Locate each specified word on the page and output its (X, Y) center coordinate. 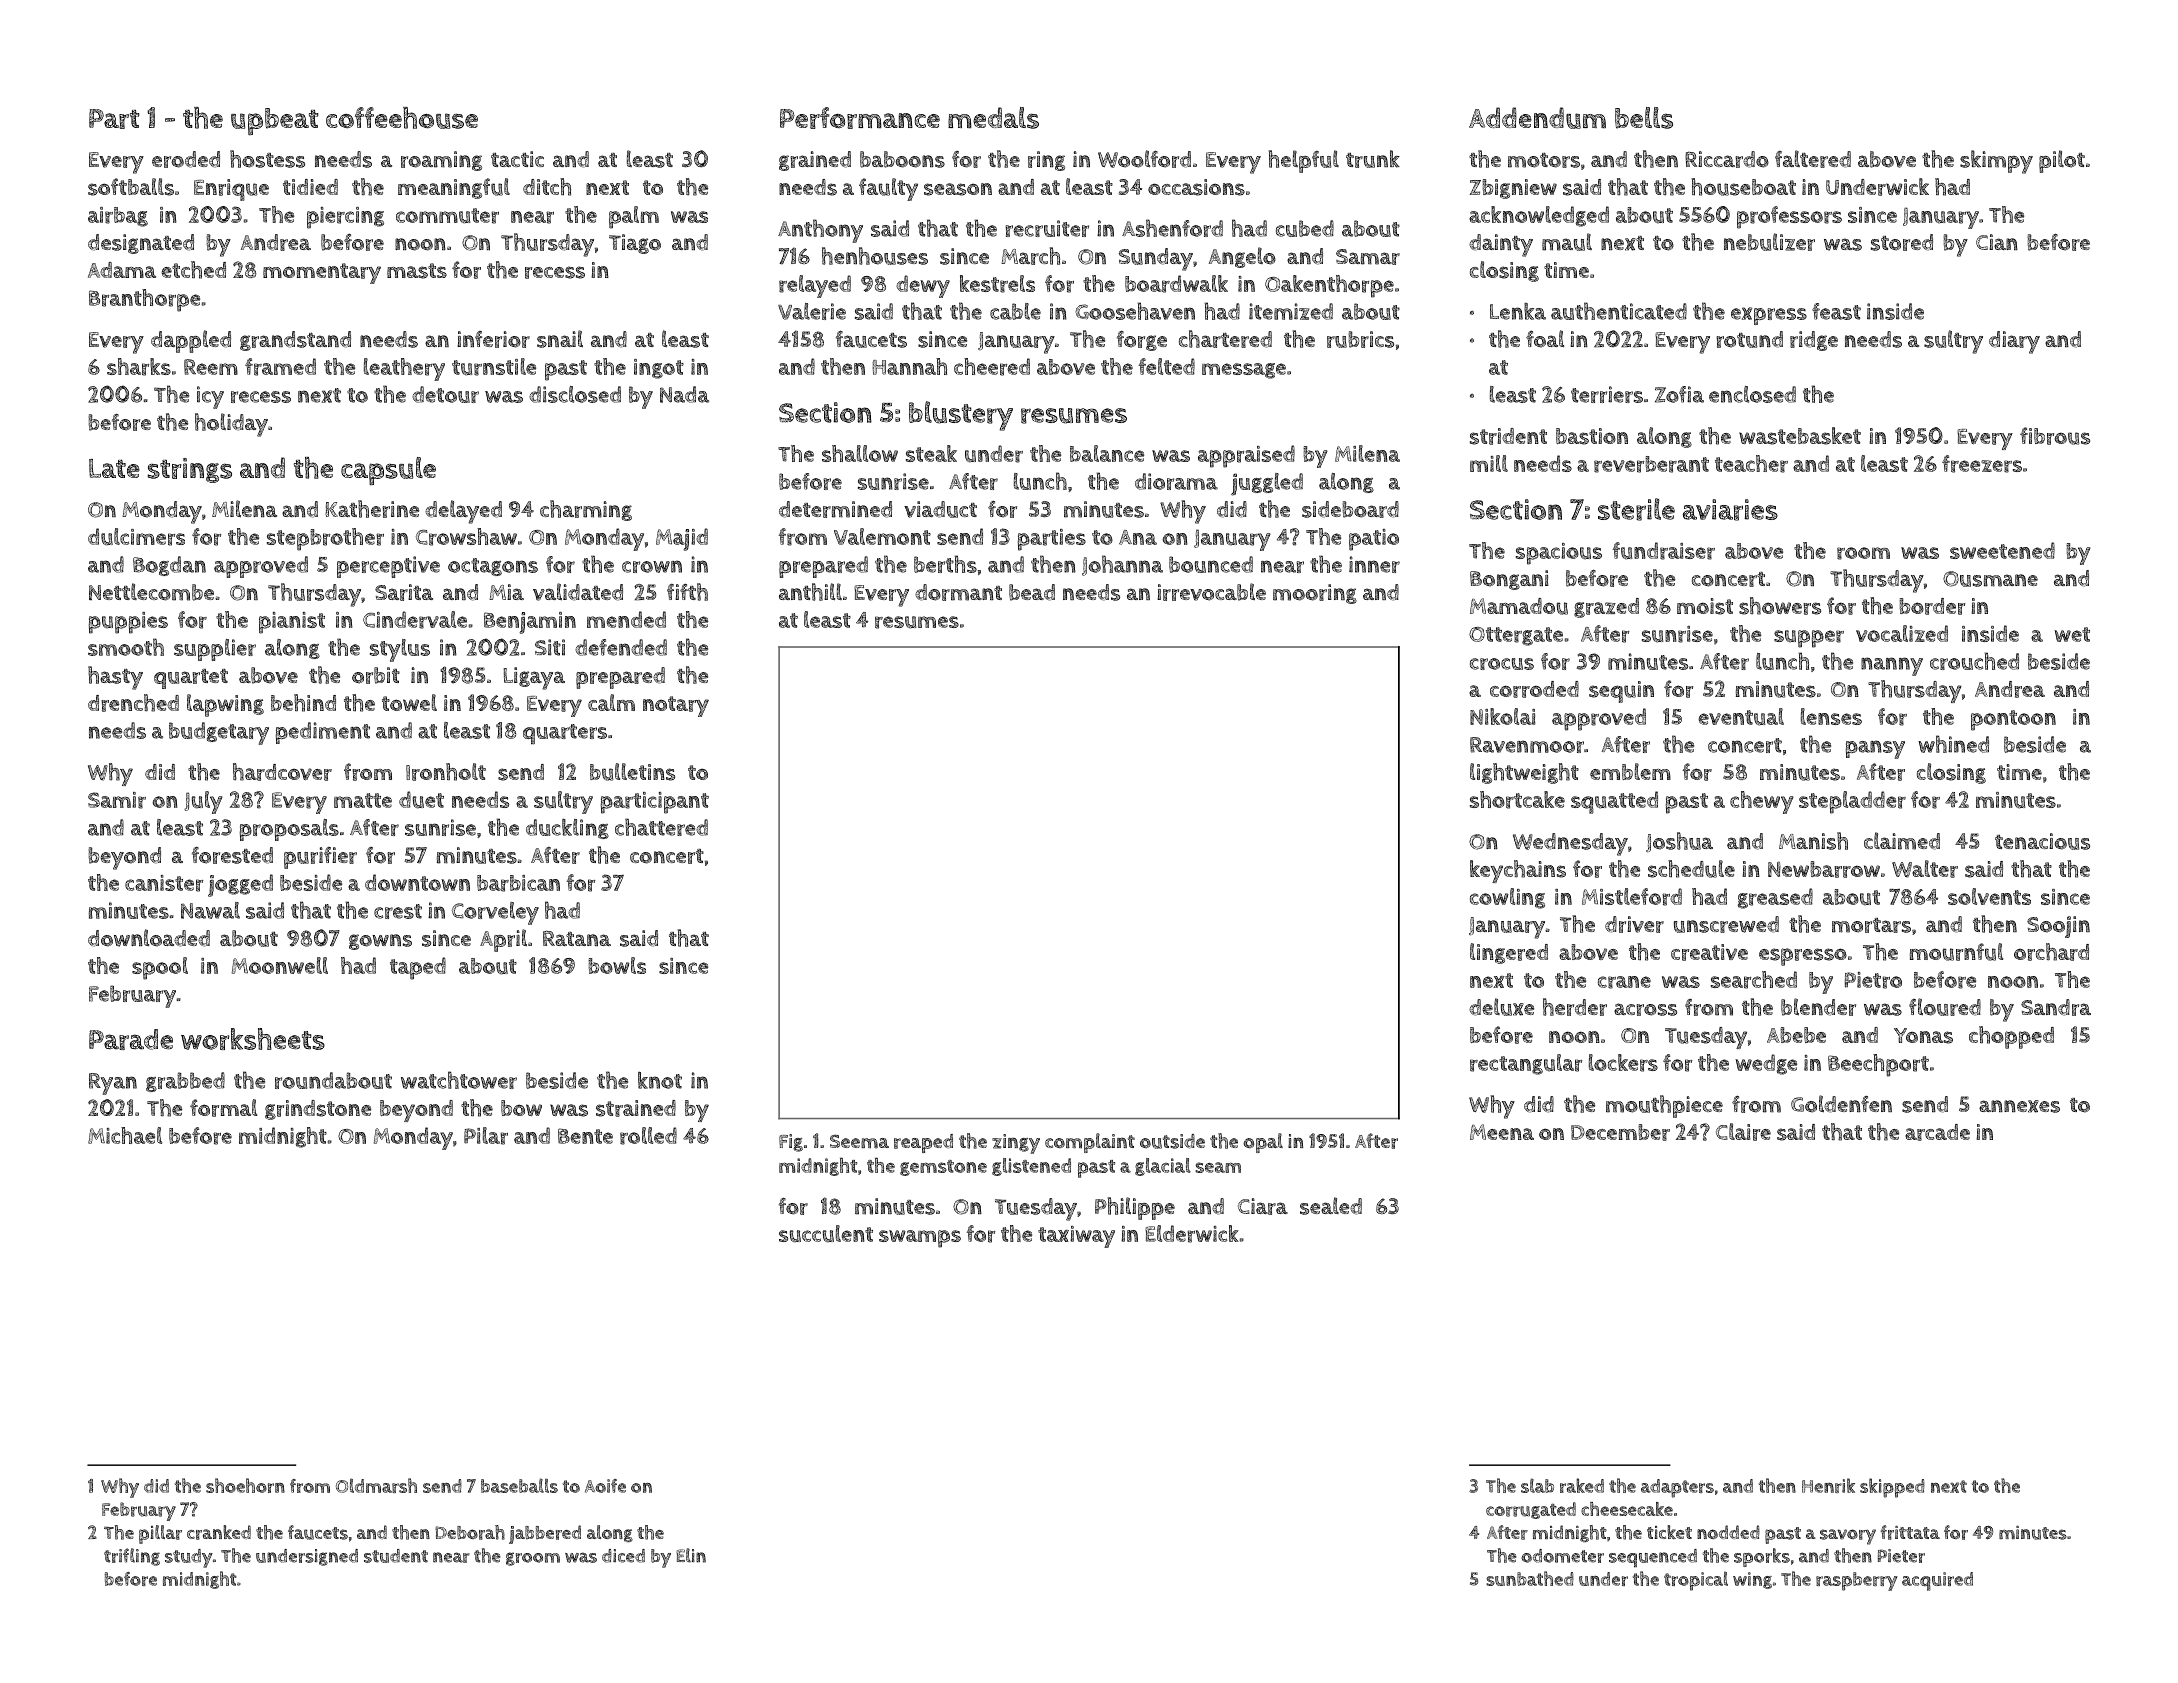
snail (560, 339)
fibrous (2055, 436)
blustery (961, 416)
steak (931, 453)
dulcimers (136, 537)
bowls (617, 965)
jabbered (545, 1534)
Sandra (2056, 1007)
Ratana (577, 938)
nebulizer (1769, 242)
